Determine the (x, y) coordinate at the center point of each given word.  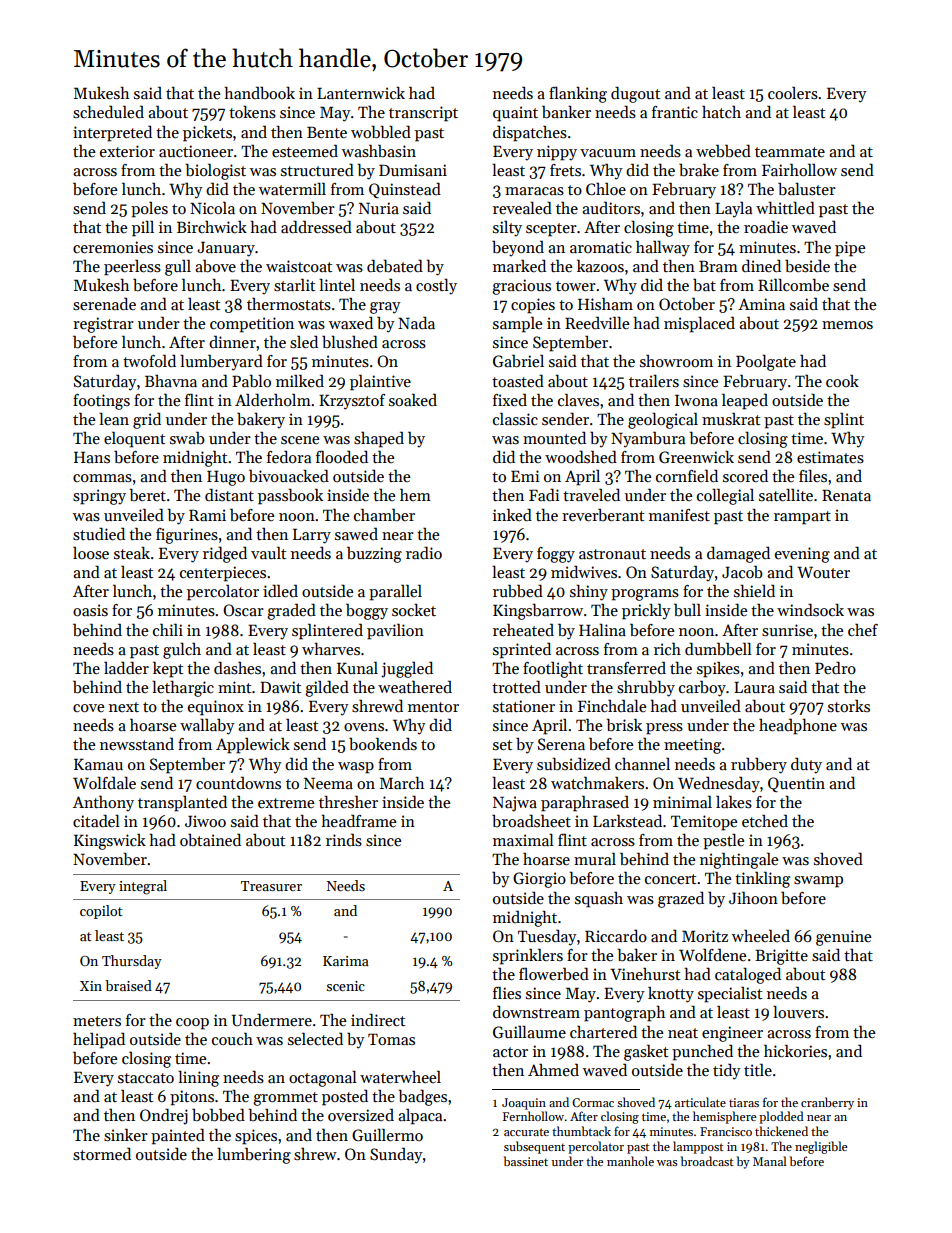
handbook (259, 92)
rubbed (518, 591)
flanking (578, 94)
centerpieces (223, 574)
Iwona (696, 400)
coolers (793, 93)
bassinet (526, 1161)
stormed (102, 1154)
